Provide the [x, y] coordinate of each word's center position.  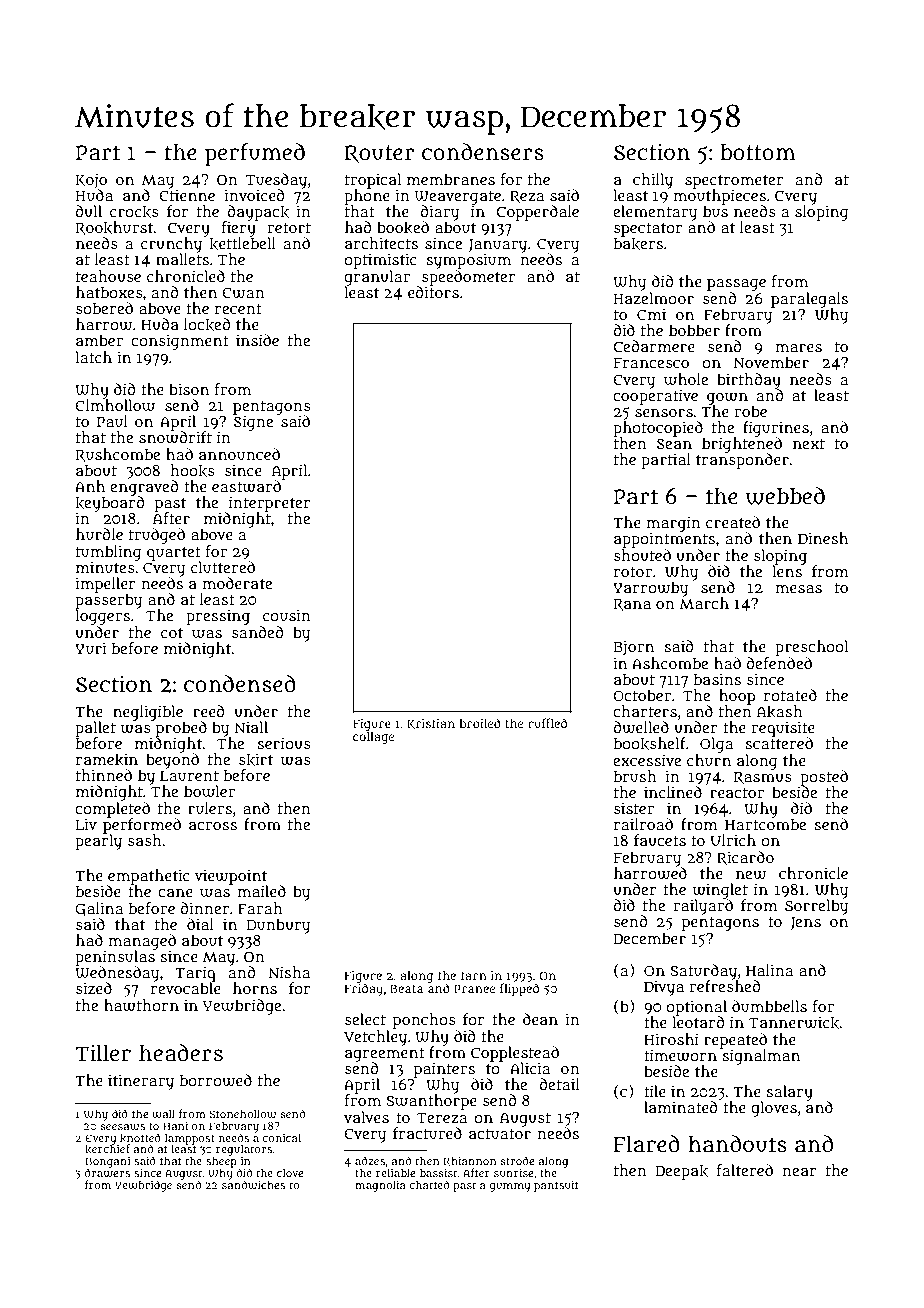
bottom [758, 152]
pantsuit [556, 1186]
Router [379, 154]
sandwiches [253, 1185]
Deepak [681, 1172]
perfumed [255, 154]
